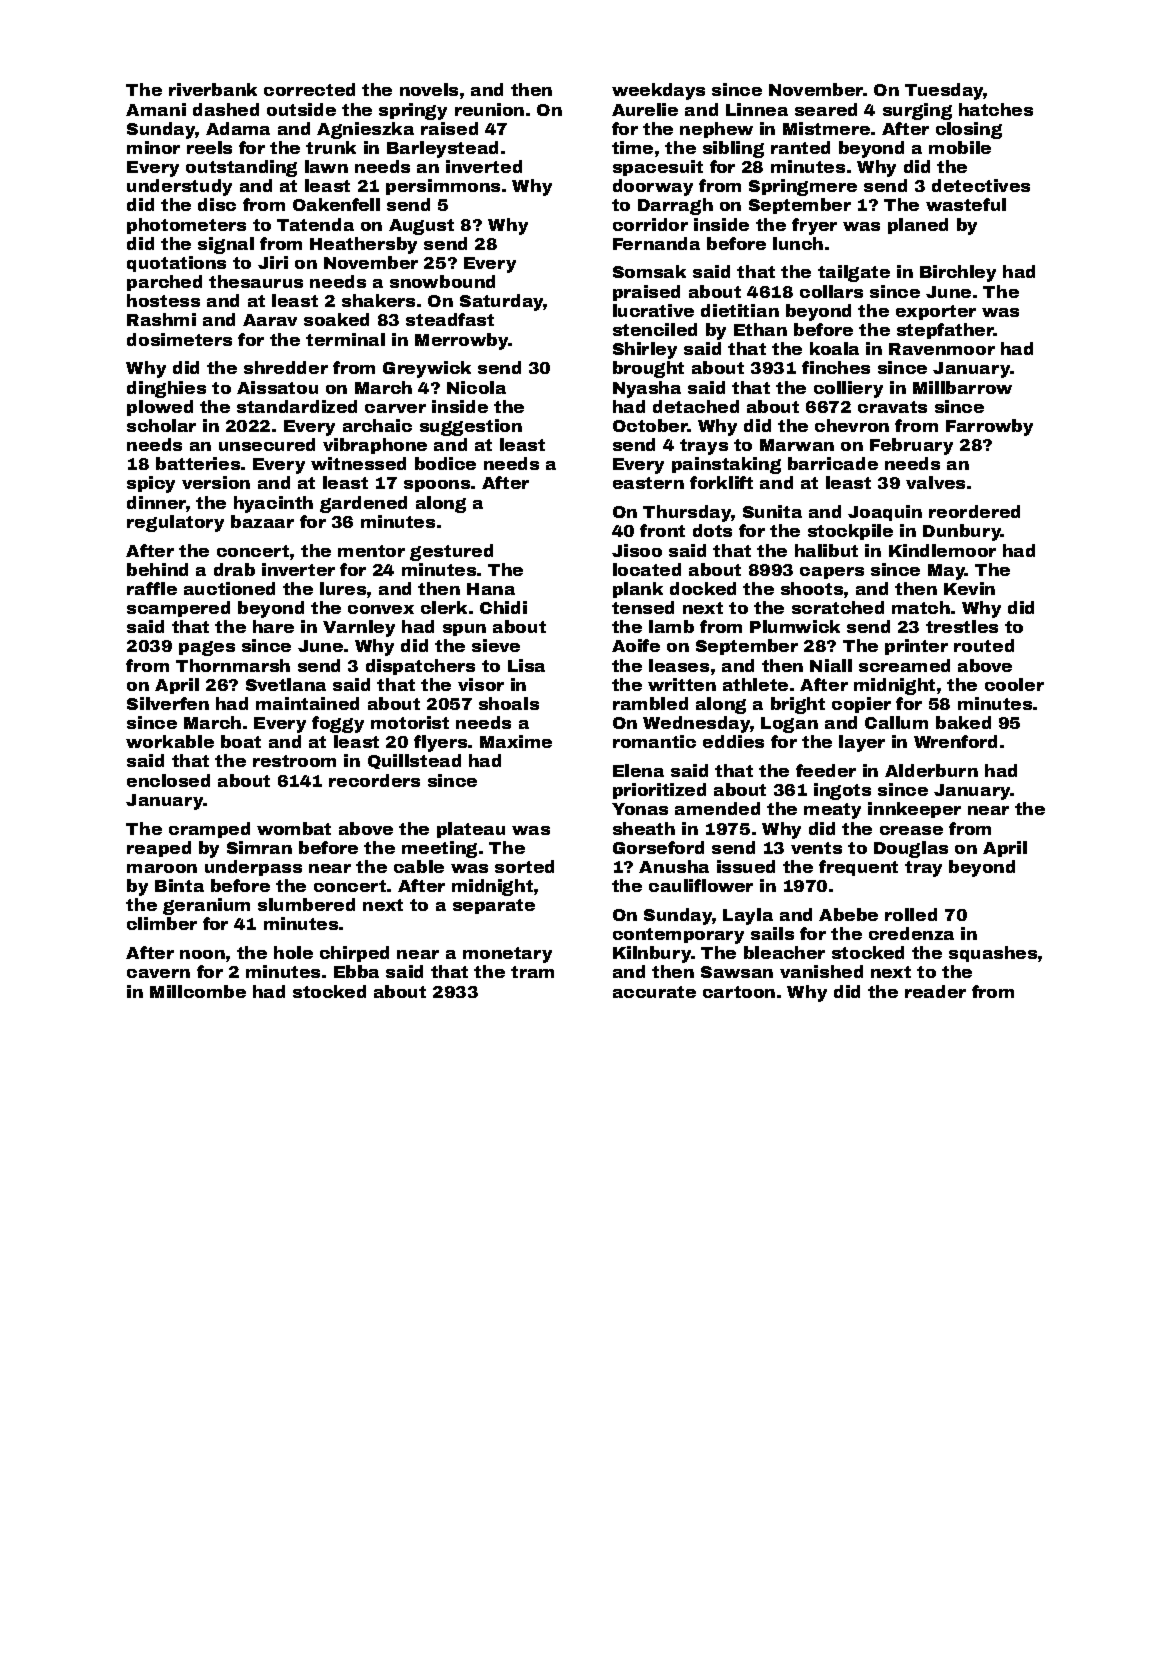 Image resolution: width=1175 pixels, height=1662 pixels. Describe the element at coordinates (989, 427) in the image. I see `Farrowby` at that location.
